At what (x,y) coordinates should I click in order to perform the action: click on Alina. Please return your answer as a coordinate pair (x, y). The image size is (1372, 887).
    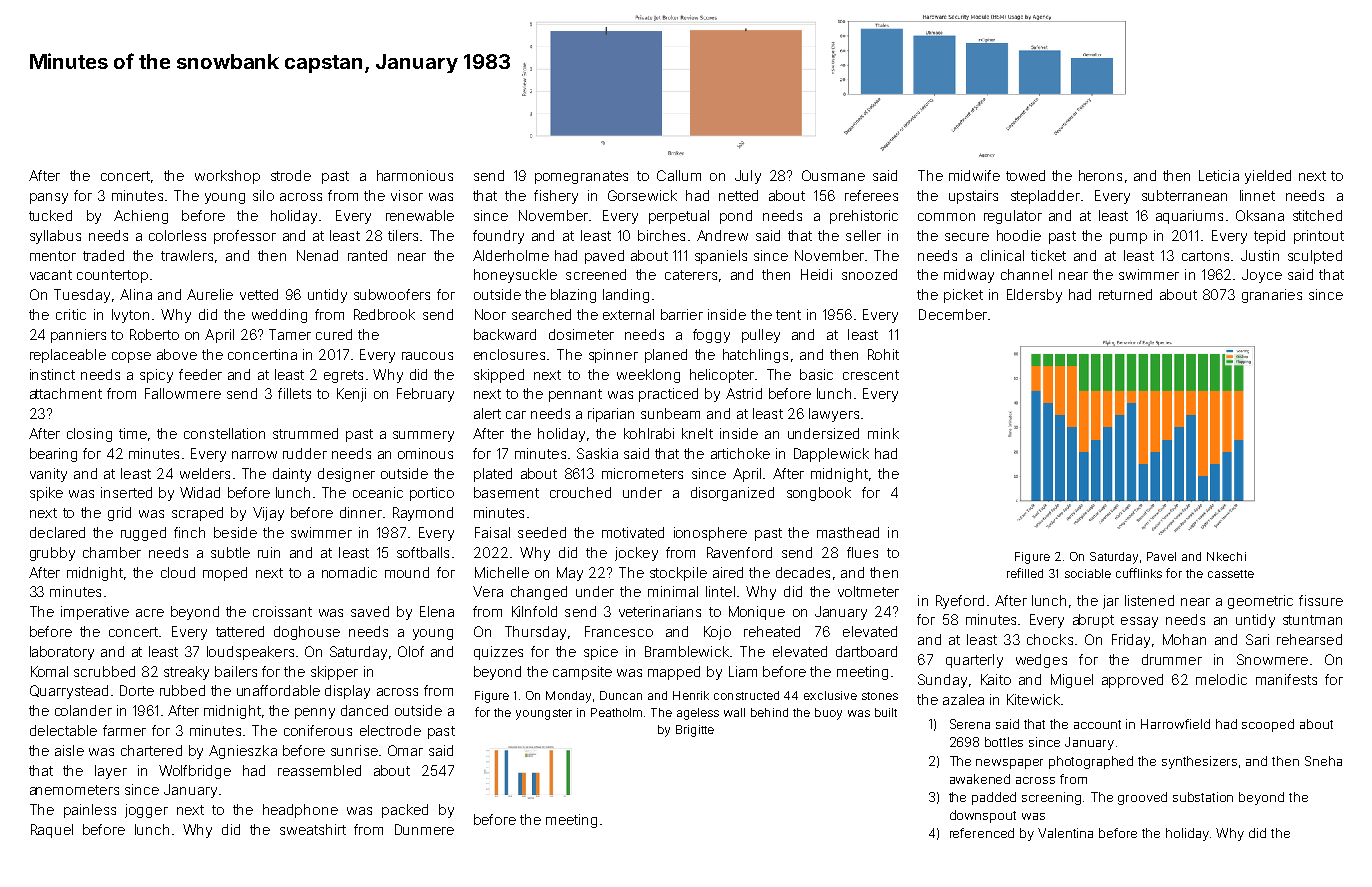
    Looking at the image, I should click on (136, 294).
